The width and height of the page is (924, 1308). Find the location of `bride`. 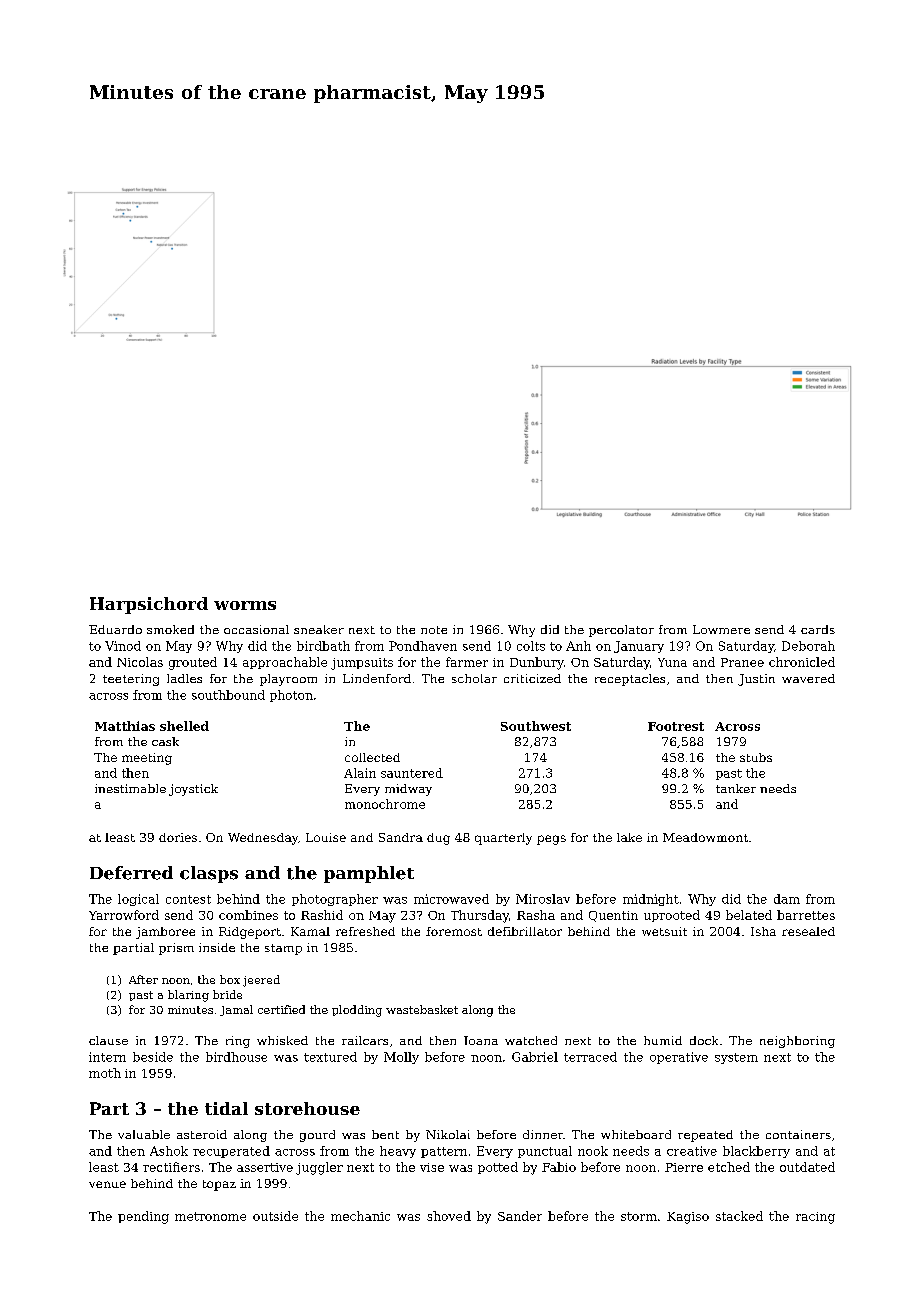

bride is located at coordinates (227, 994).
